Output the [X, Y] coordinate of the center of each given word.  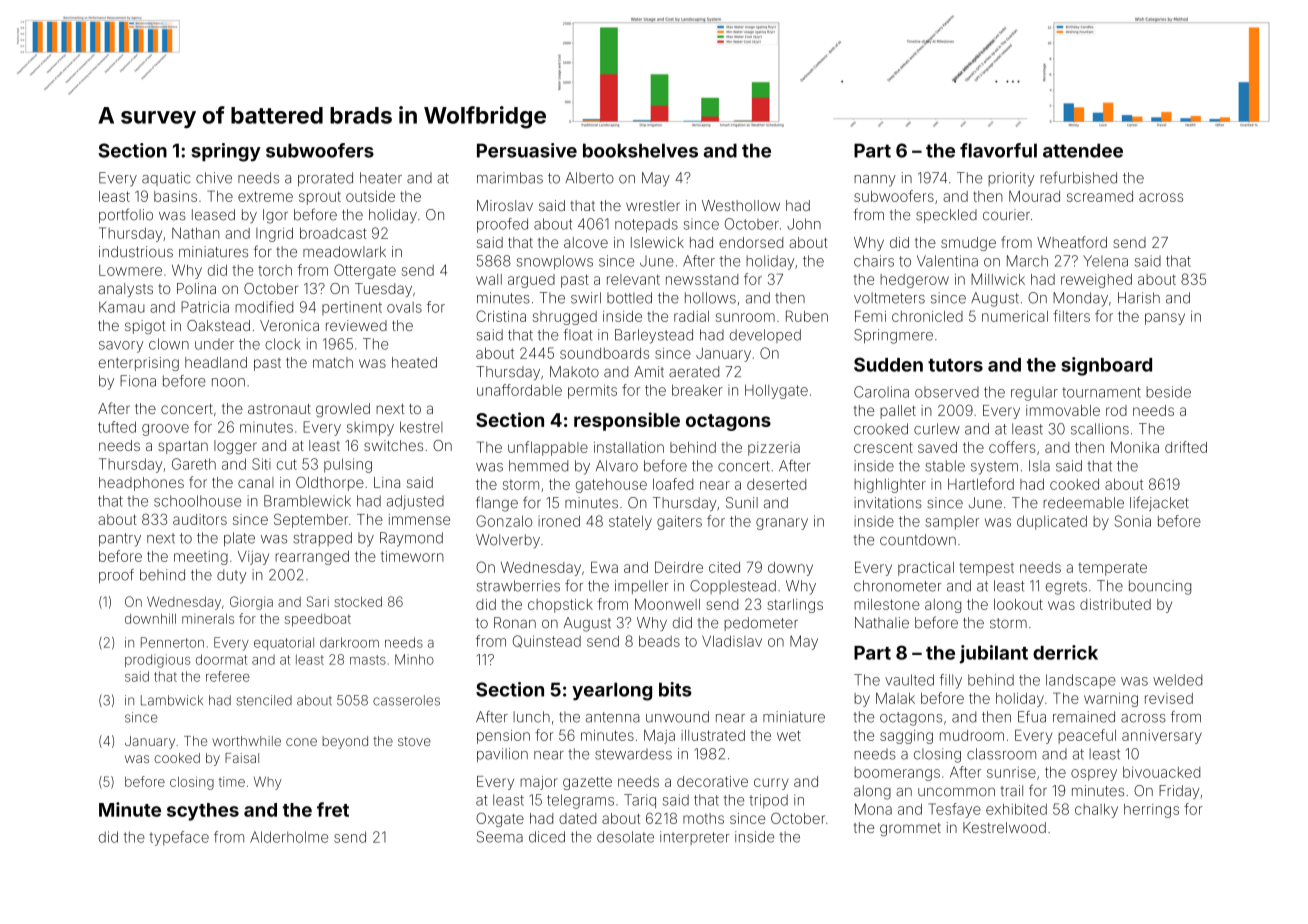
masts [368, 660]
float [578, 335]
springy [226, 152]
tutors [955, 365]
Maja [659, 737]
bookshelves [640, 150]
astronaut [279, 409]
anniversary [1162, 737]
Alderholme [289, 837]
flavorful [998, 150]
